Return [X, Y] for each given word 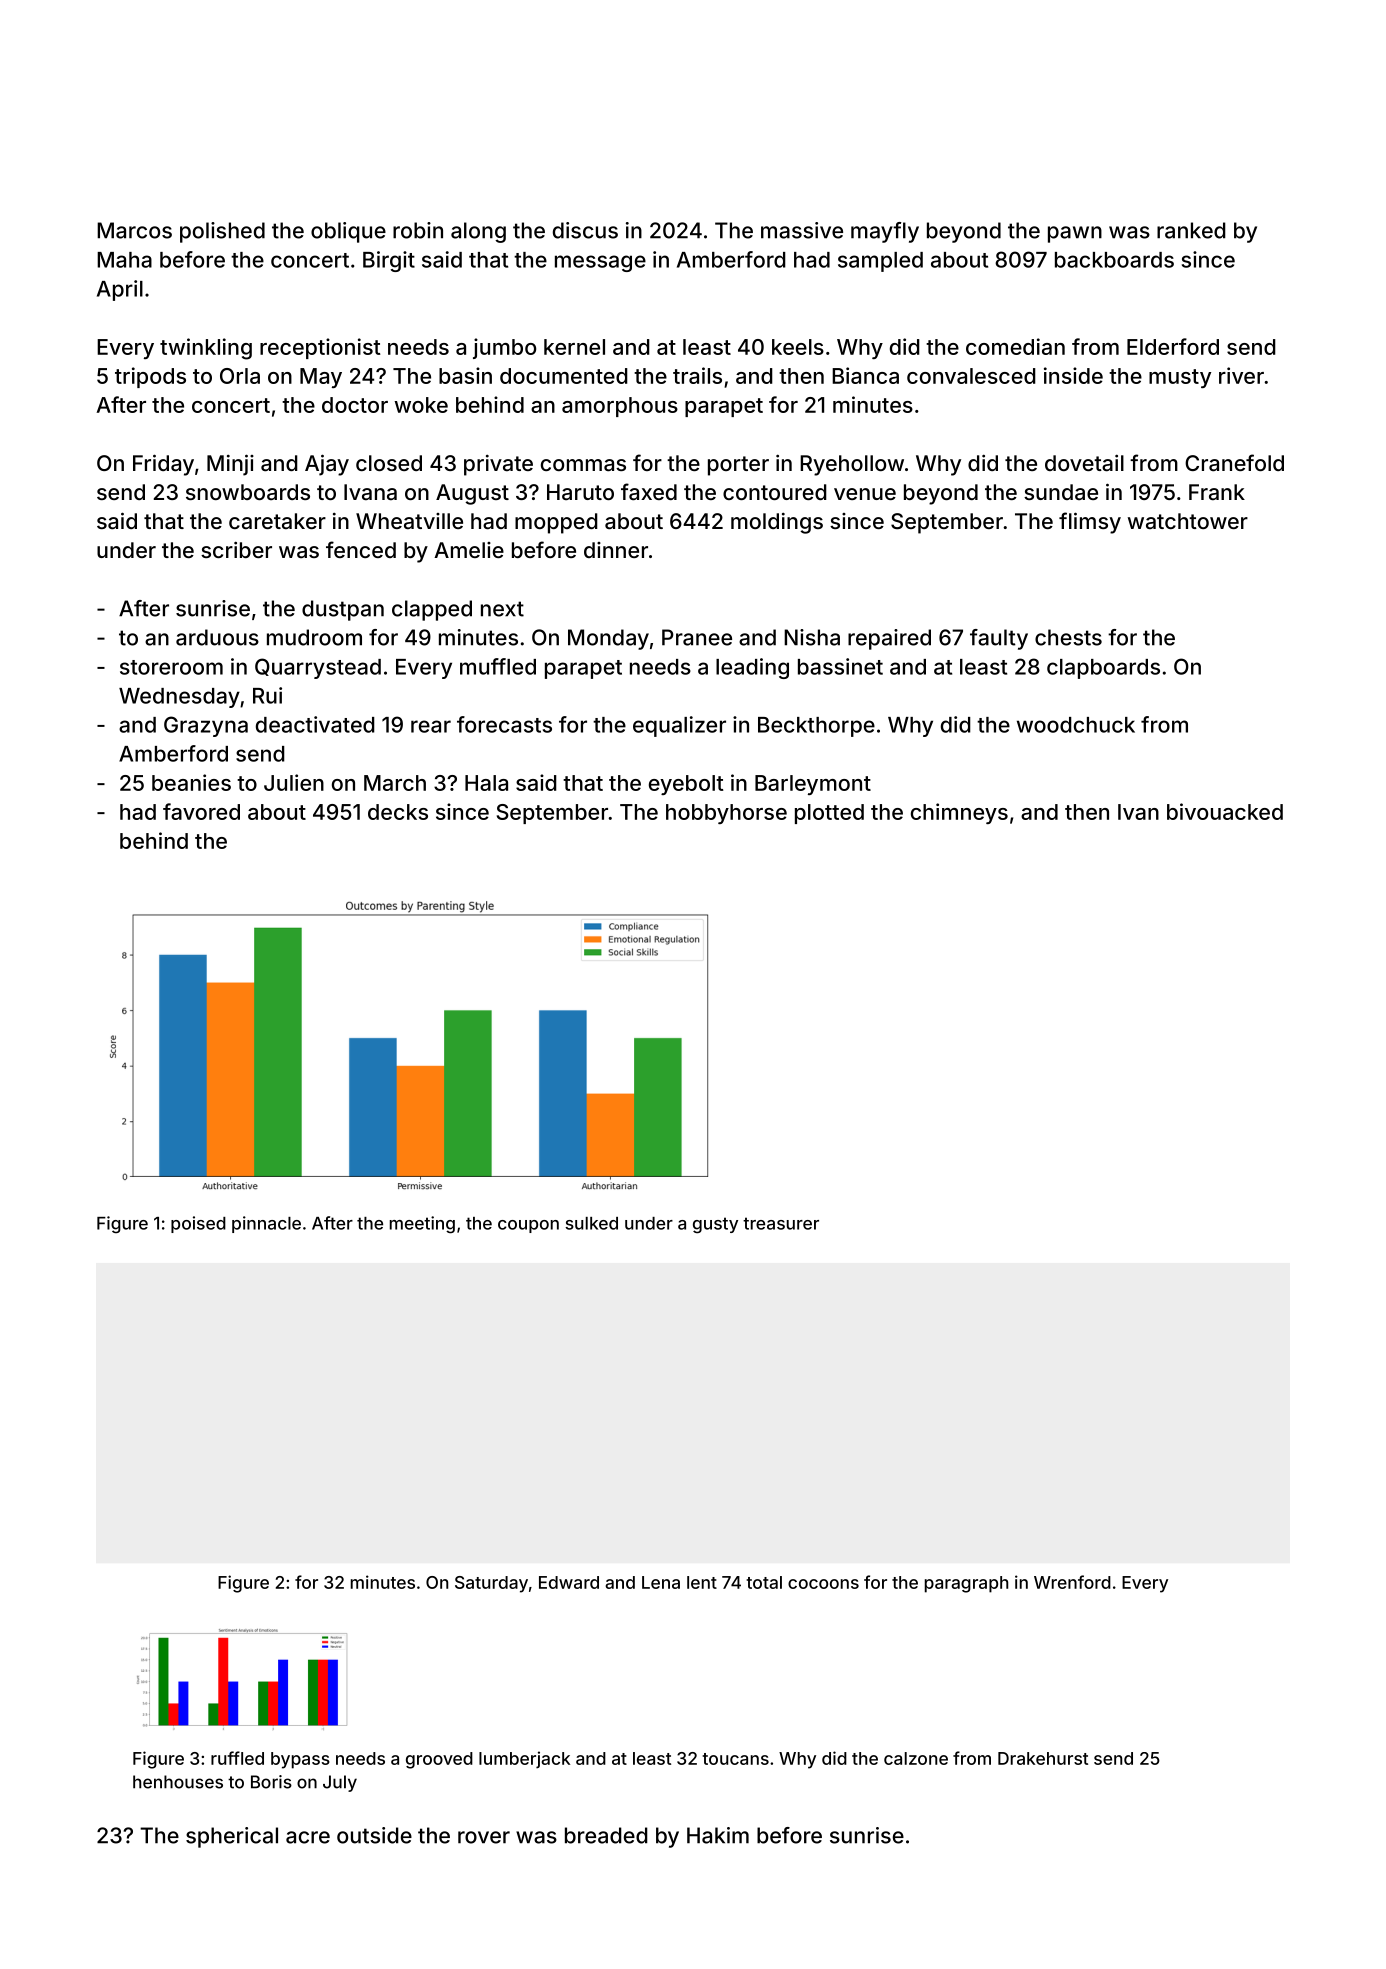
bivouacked [1225, 811]
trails [697, 375]
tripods [150, 377]
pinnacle [266, 1224]
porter [738, 466]
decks [398, 812]
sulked [591, 1223]
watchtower [1188, 521]
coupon [528, 1226]
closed [389, 463]
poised [198, 1224]
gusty [715, 1225]
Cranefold [1234, 463]
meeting [422, 1225]
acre [308, 1837]
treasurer [781, 1223]
